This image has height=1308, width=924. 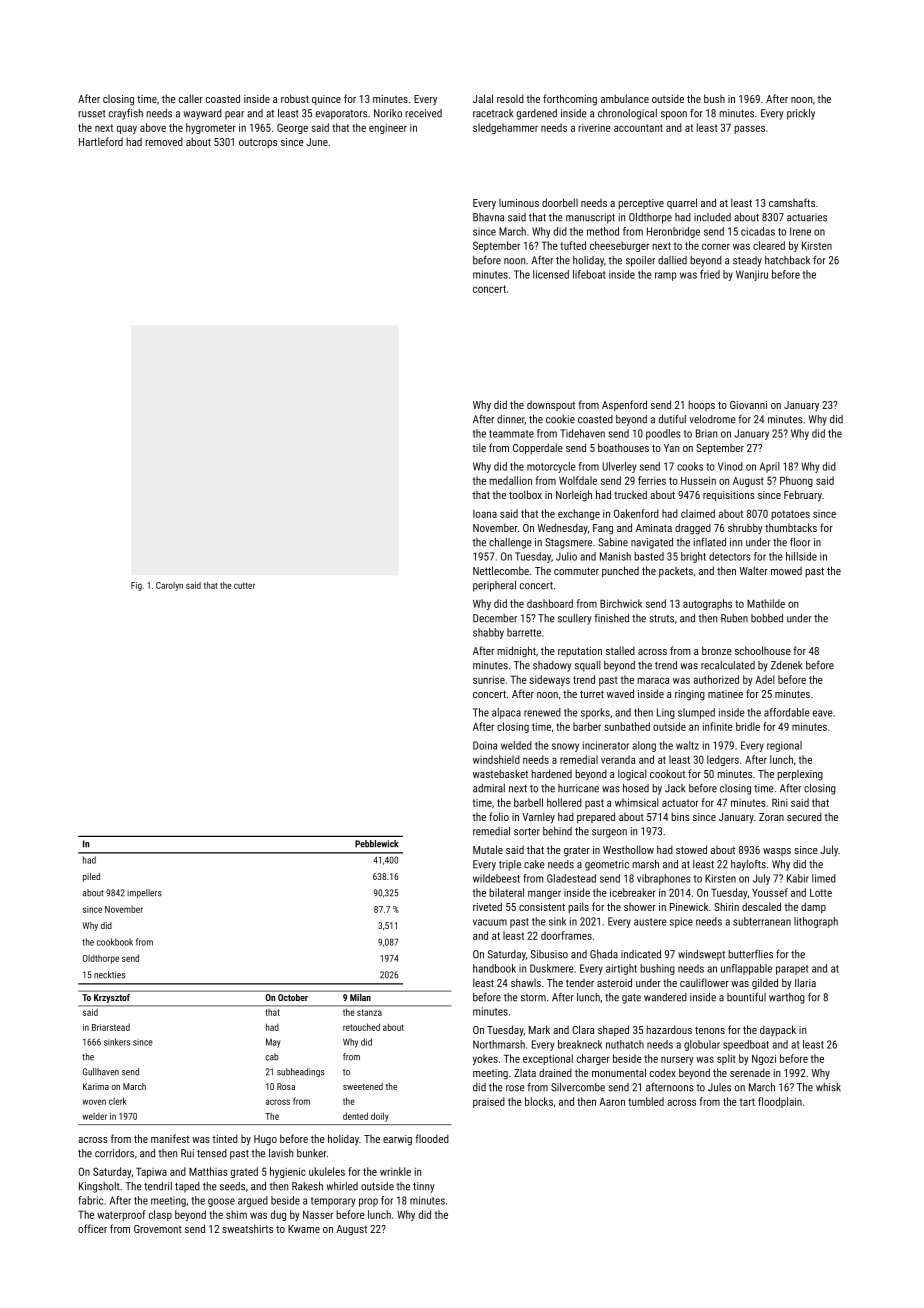 What do you see at coordinates (551, 405) in the image?
I see `downspout` at bounding box center [551, 405].
